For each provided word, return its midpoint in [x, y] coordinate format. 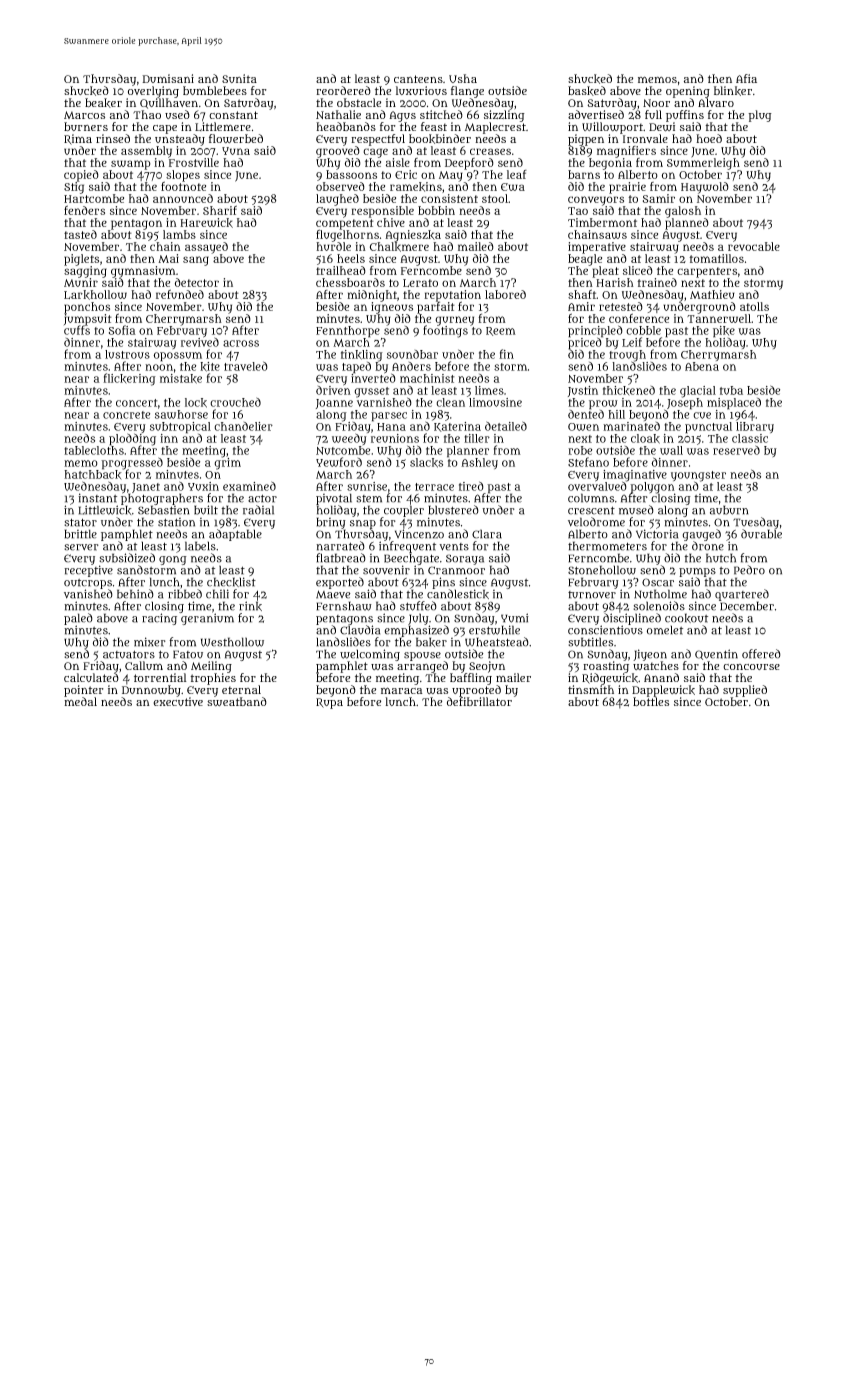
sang [196, 261]
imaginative [635, 476]
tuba [731, 390]
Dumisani [168, 78]
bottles [651, 701]
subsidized [127, 558]
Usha [463, 78]
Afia [746, 78]
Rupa [329, 703]
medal [80, 701]
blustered [454, 510]
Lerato [420, 283]
